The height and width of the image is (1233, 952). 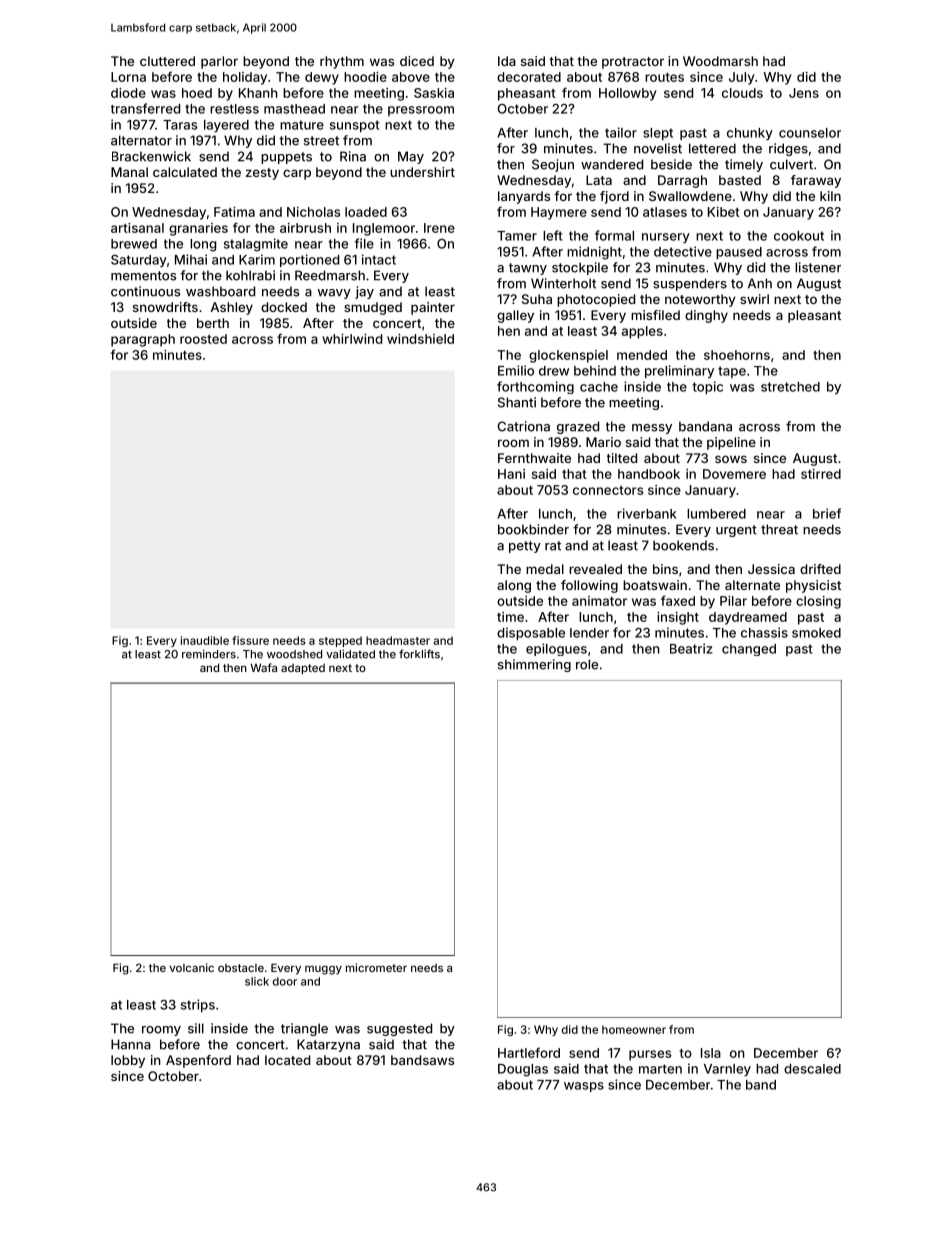 What do you see at coordinates (134, 244) in the image?
I see `brewed` at bounding box center [134, 244].
